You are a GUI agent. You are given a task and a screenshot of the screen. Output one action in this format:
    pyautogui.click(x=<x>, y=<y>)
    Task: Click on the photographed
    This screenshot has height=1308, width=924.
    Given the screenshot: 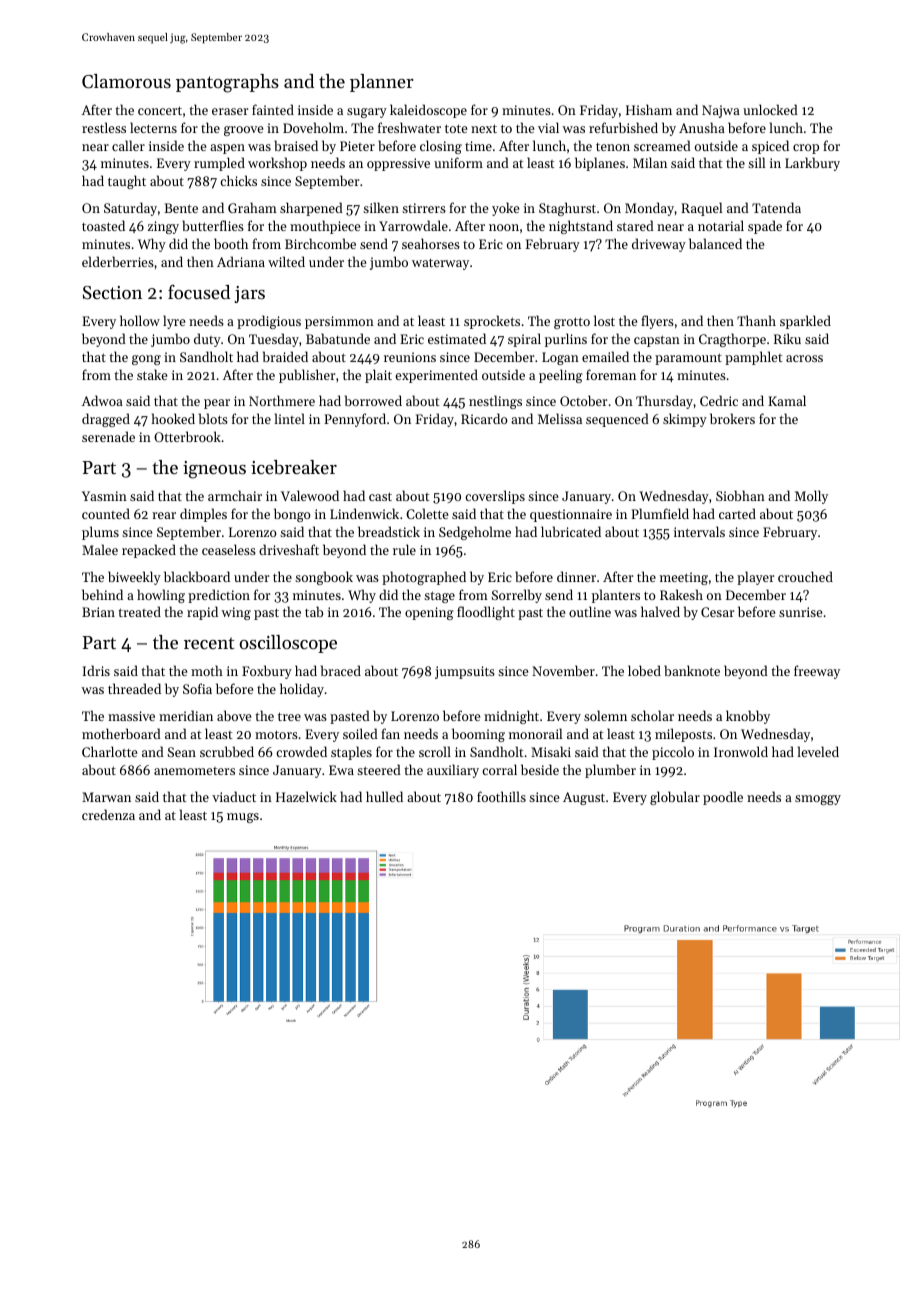 What is the action you would take?
    pyautogui.click(x=424, y=578)
